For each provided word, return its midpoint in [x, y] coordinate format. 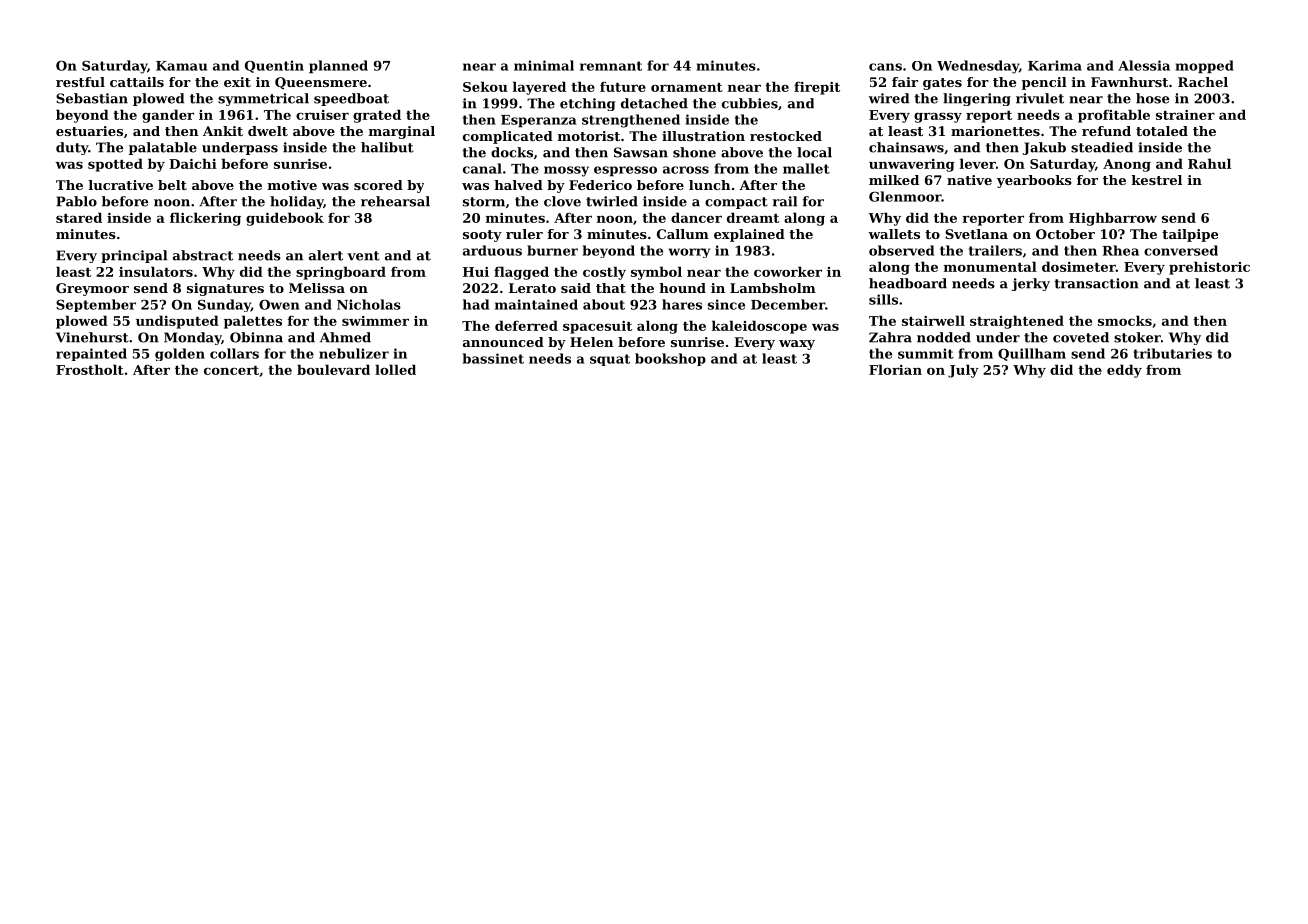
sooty [482, 236]
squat [610, 360]
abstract [203, 255]
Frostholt [90, 369]
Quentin [274, 66]
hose [1152, 98]
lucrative [121, 185]
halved [518, 185]
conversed [1181, 250]
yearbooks [1034, 181]
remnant [611, 66]
